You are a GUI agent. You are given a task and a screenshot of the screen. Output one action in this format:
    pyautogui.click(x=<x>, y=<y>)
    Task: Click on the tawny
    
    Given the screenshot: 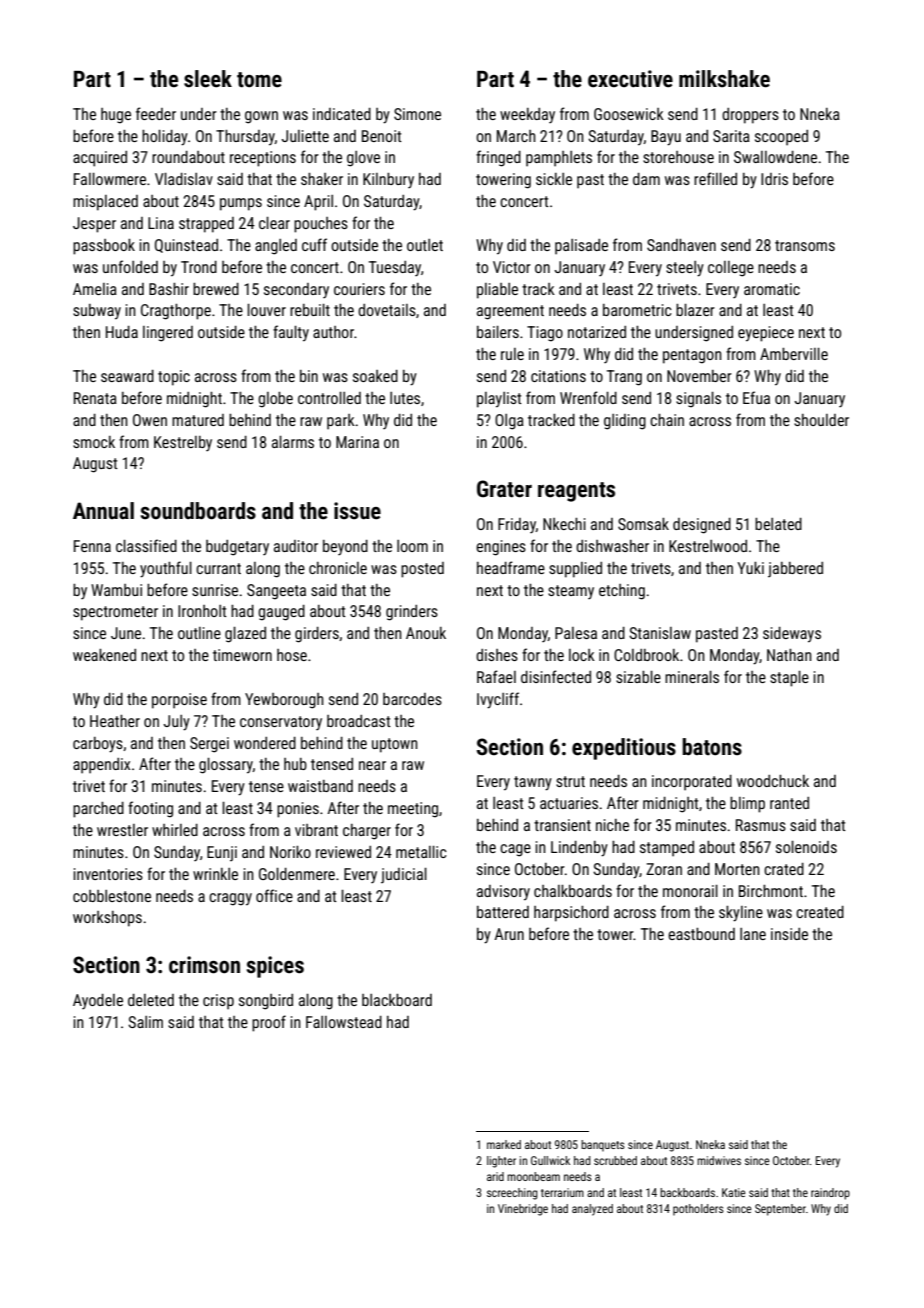 What is the action you would take?
    pyautogui.click(x=533, y=783)
